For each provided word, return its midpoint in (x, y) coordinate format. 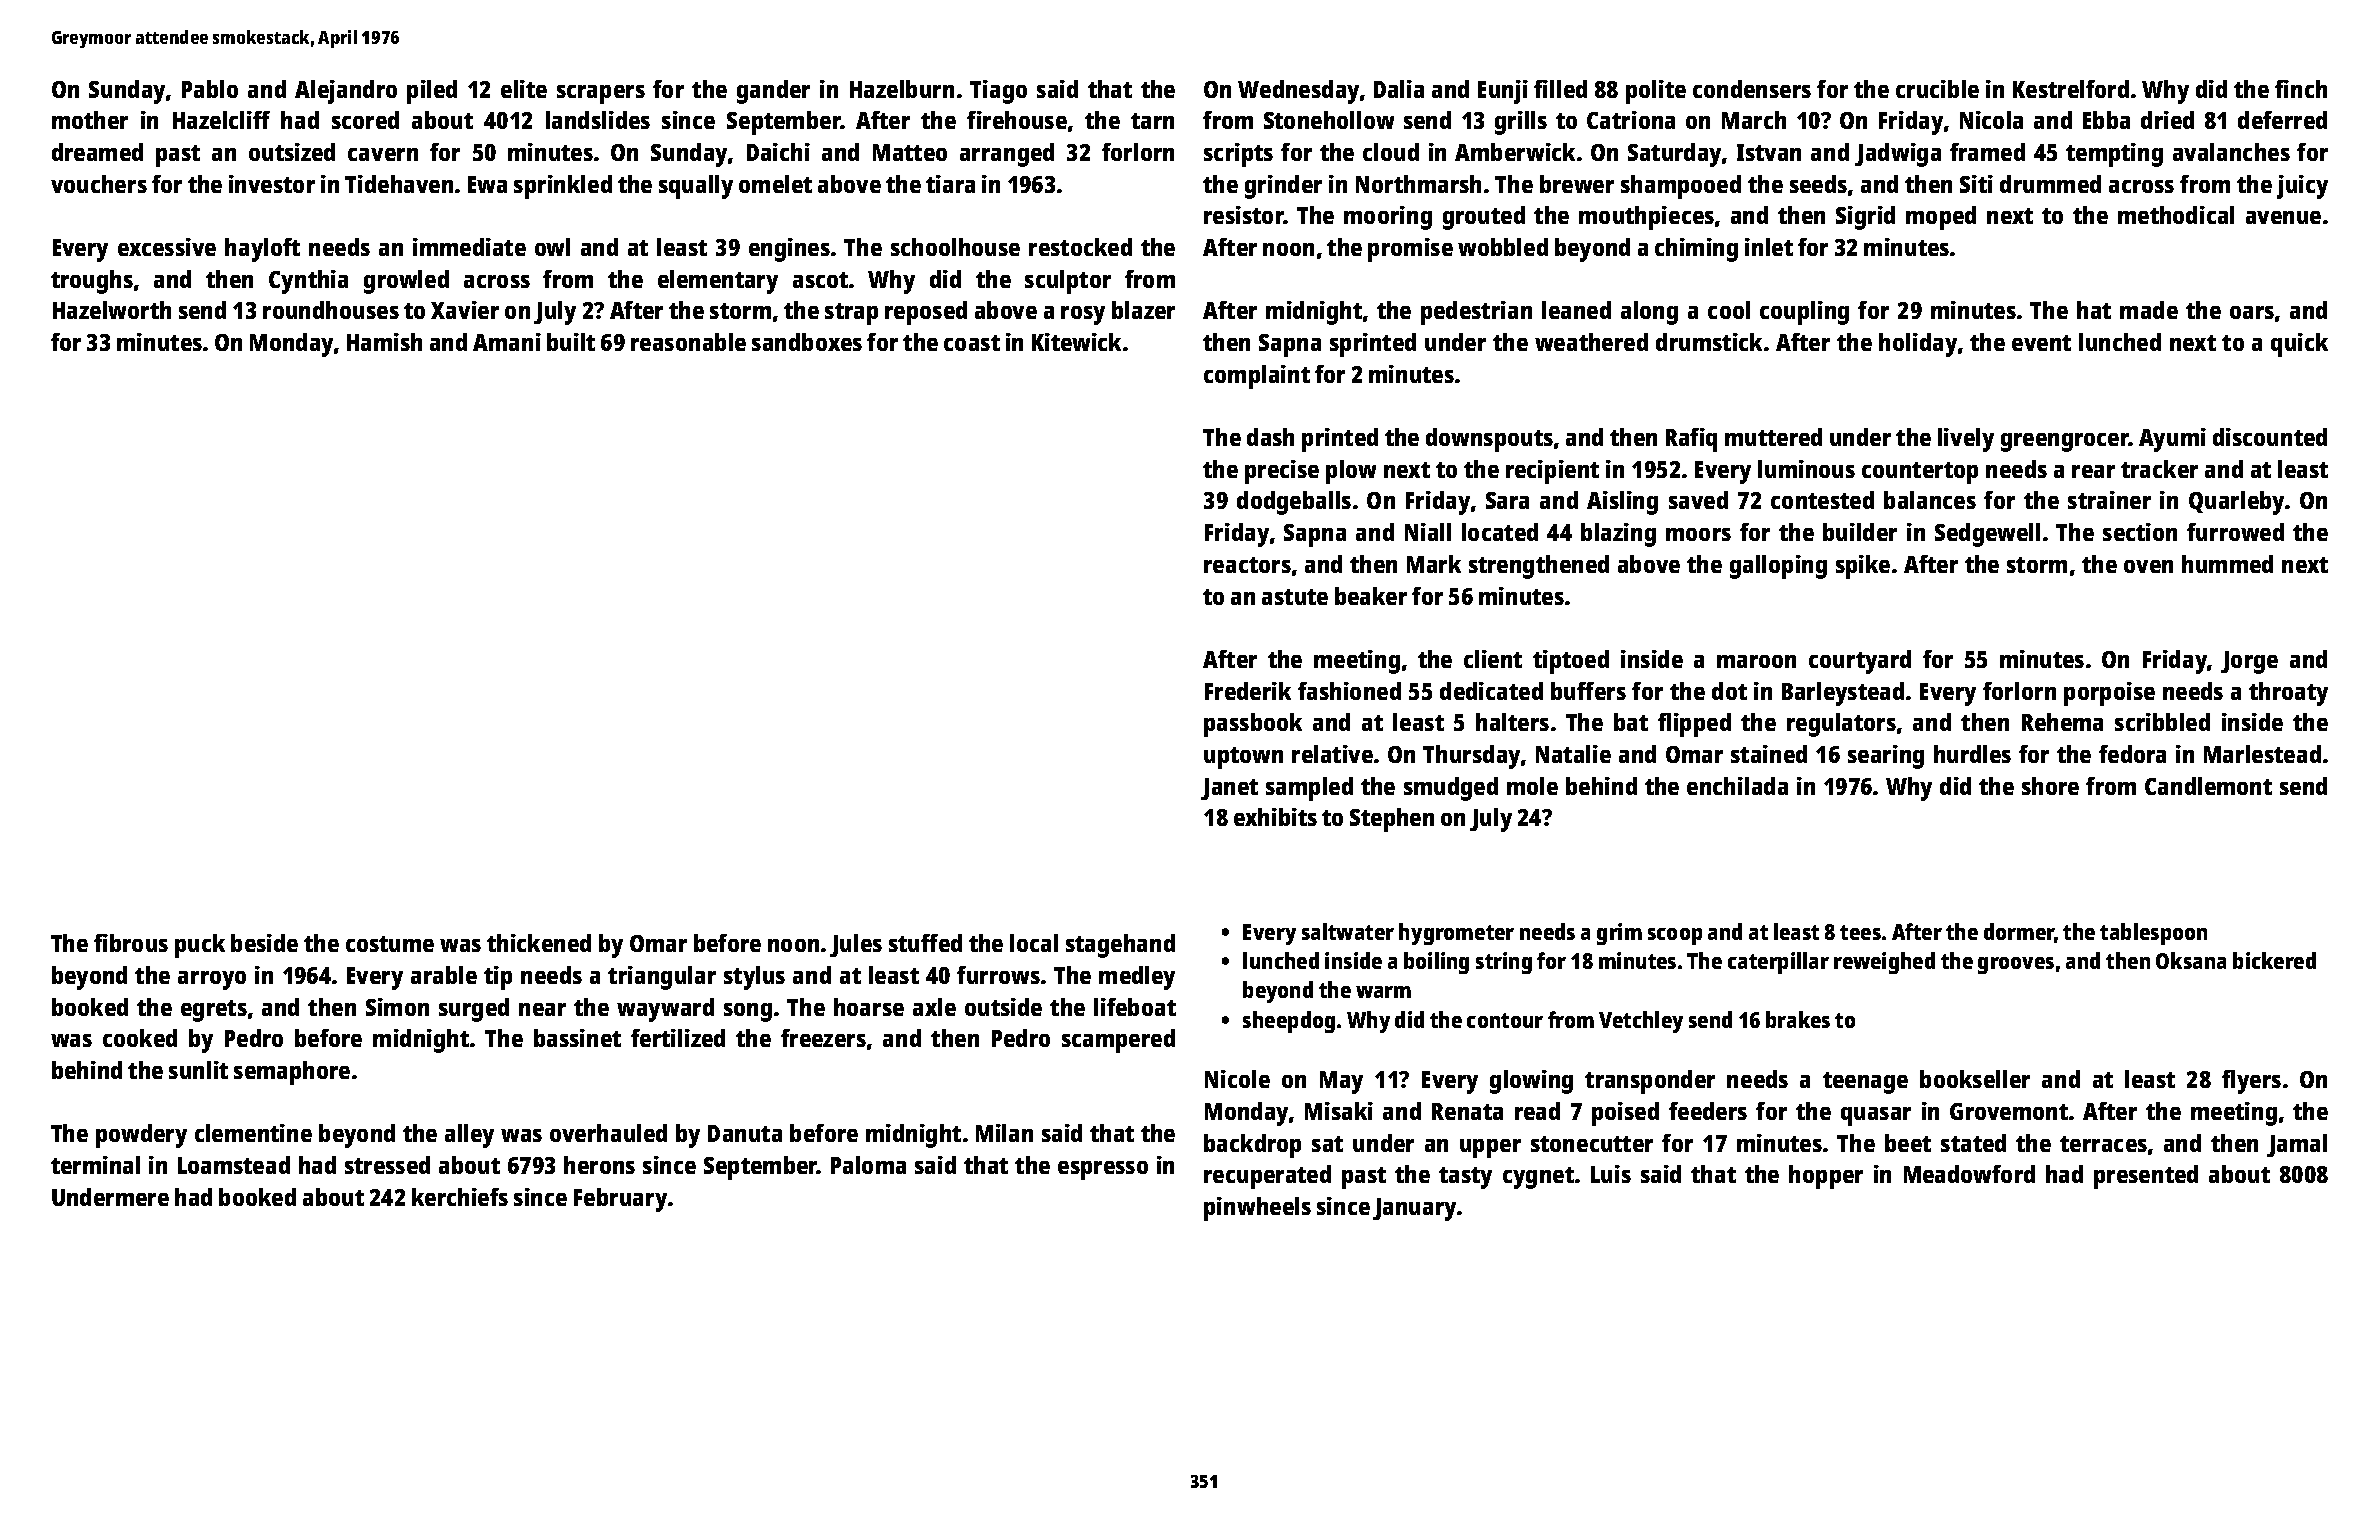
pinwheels (1257, 1209)
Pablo (210, 89)
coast (972, 343)
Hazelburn (902, 89)
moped (1941, 218)
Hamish (384, 342)
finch (2301, 89)
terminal (95, 1165)
